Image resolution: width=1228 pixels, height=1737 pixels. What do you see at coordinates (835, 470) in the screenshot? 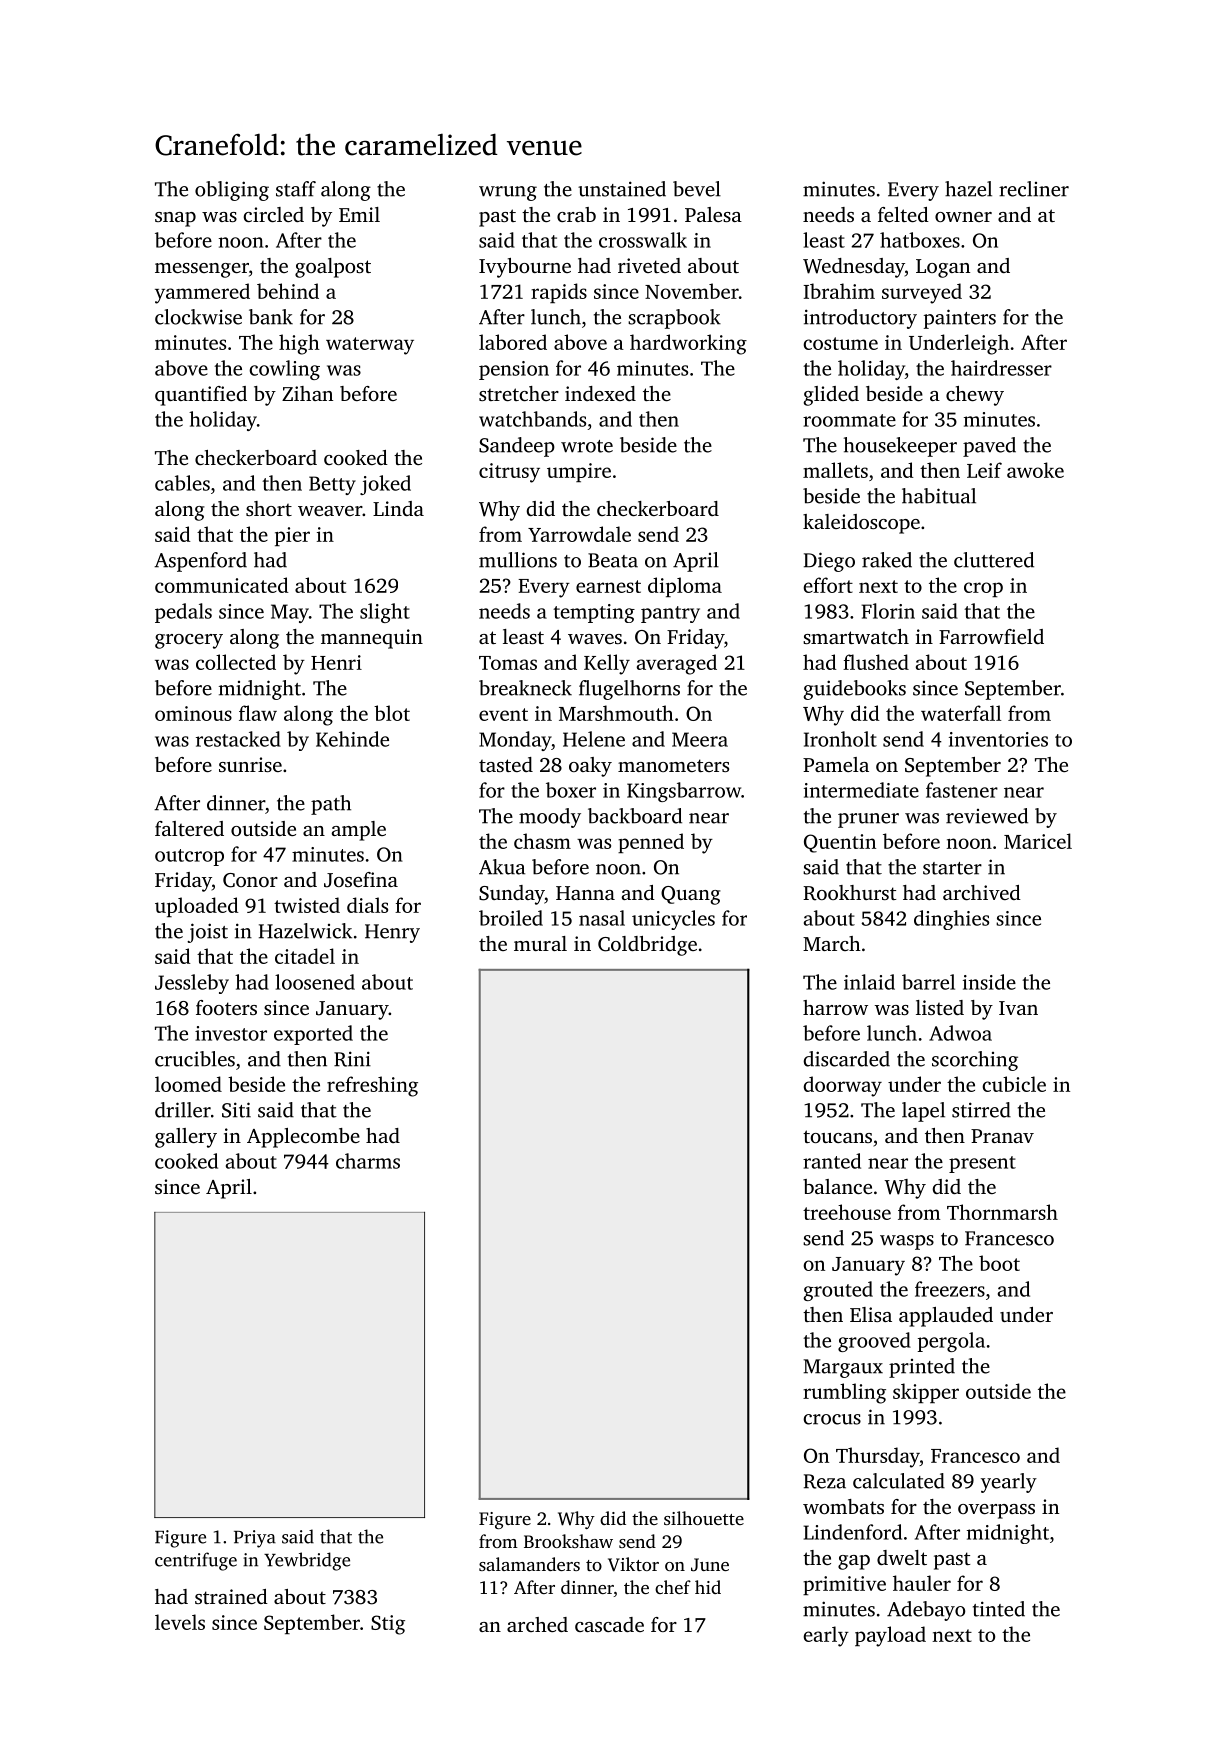
I see `mallets` at bounding box center [835, 470].
